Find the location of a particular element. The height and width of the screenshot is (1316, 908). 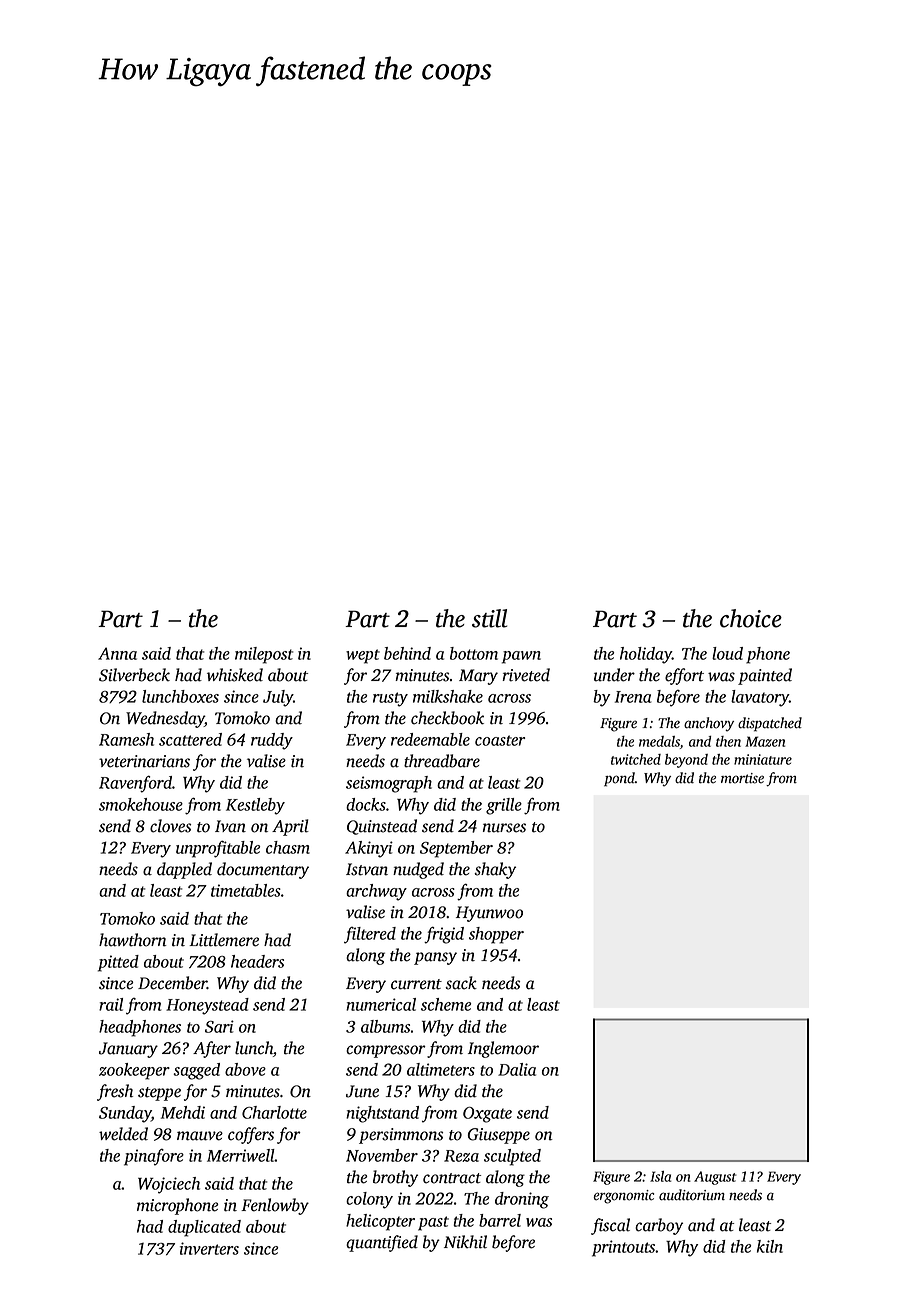

July is located at coordinates (278, 698).
